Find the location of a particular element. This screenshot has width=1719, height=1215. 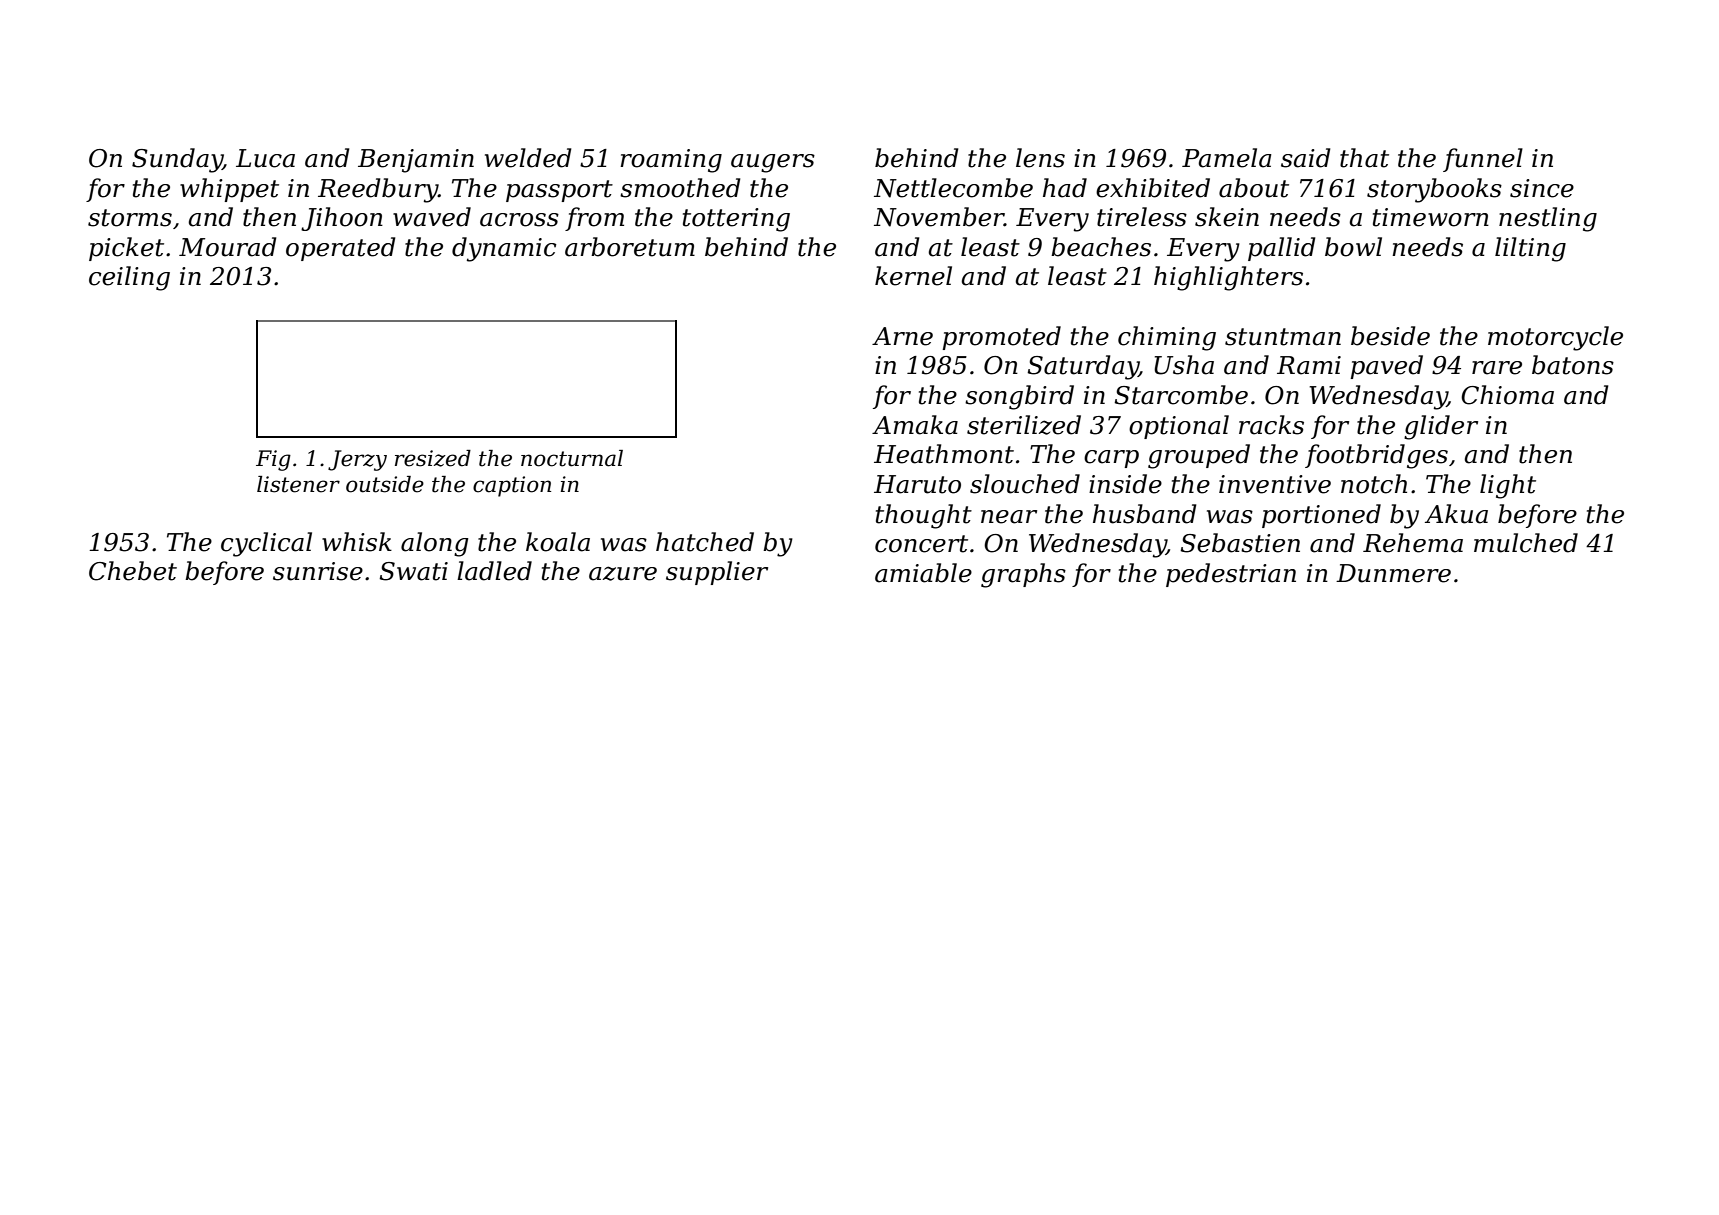

pallid is located at coordinates (1281, 249).
